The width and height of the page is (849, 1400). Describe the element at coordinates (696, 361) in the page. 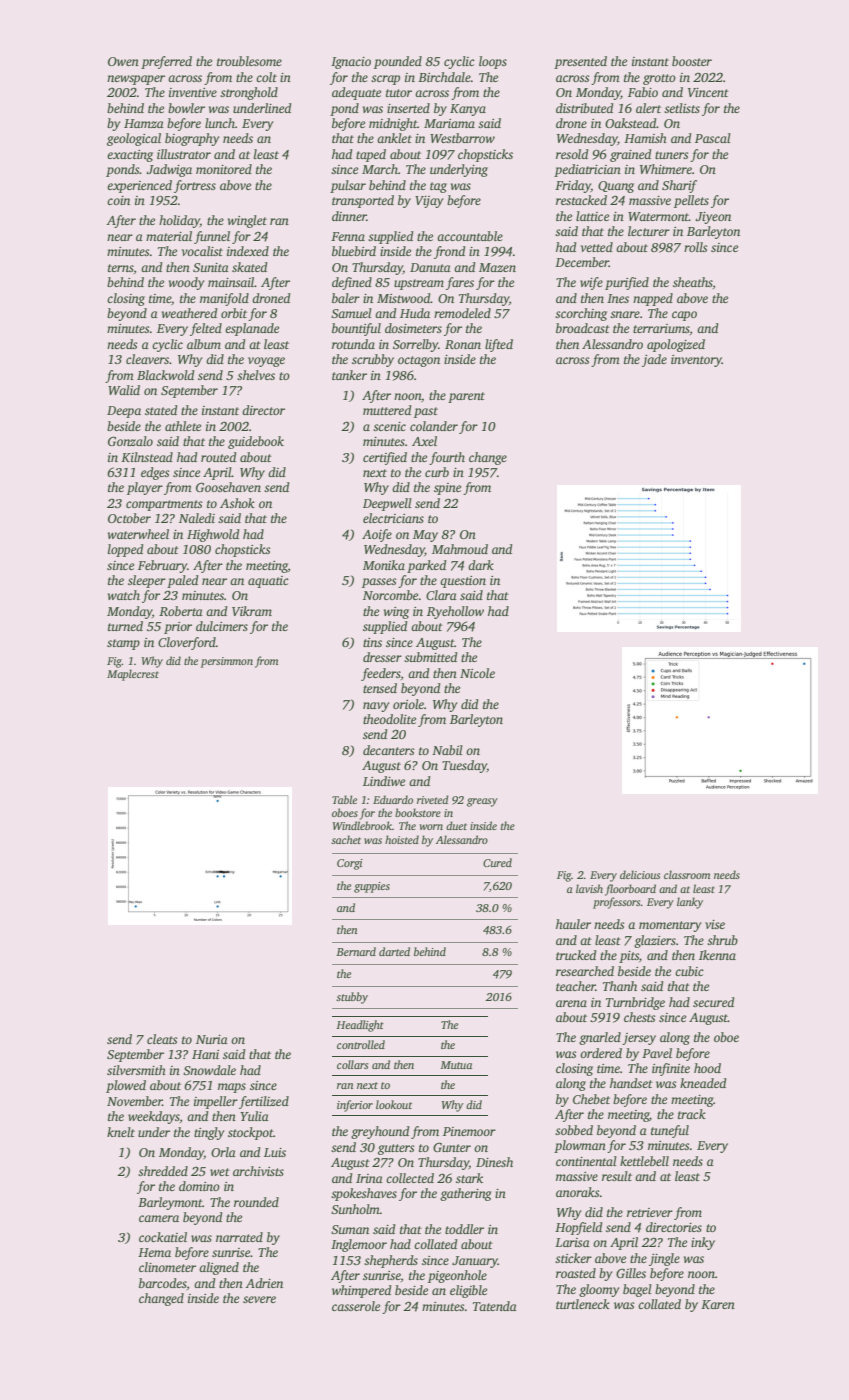

I see `inventory` at that location.
